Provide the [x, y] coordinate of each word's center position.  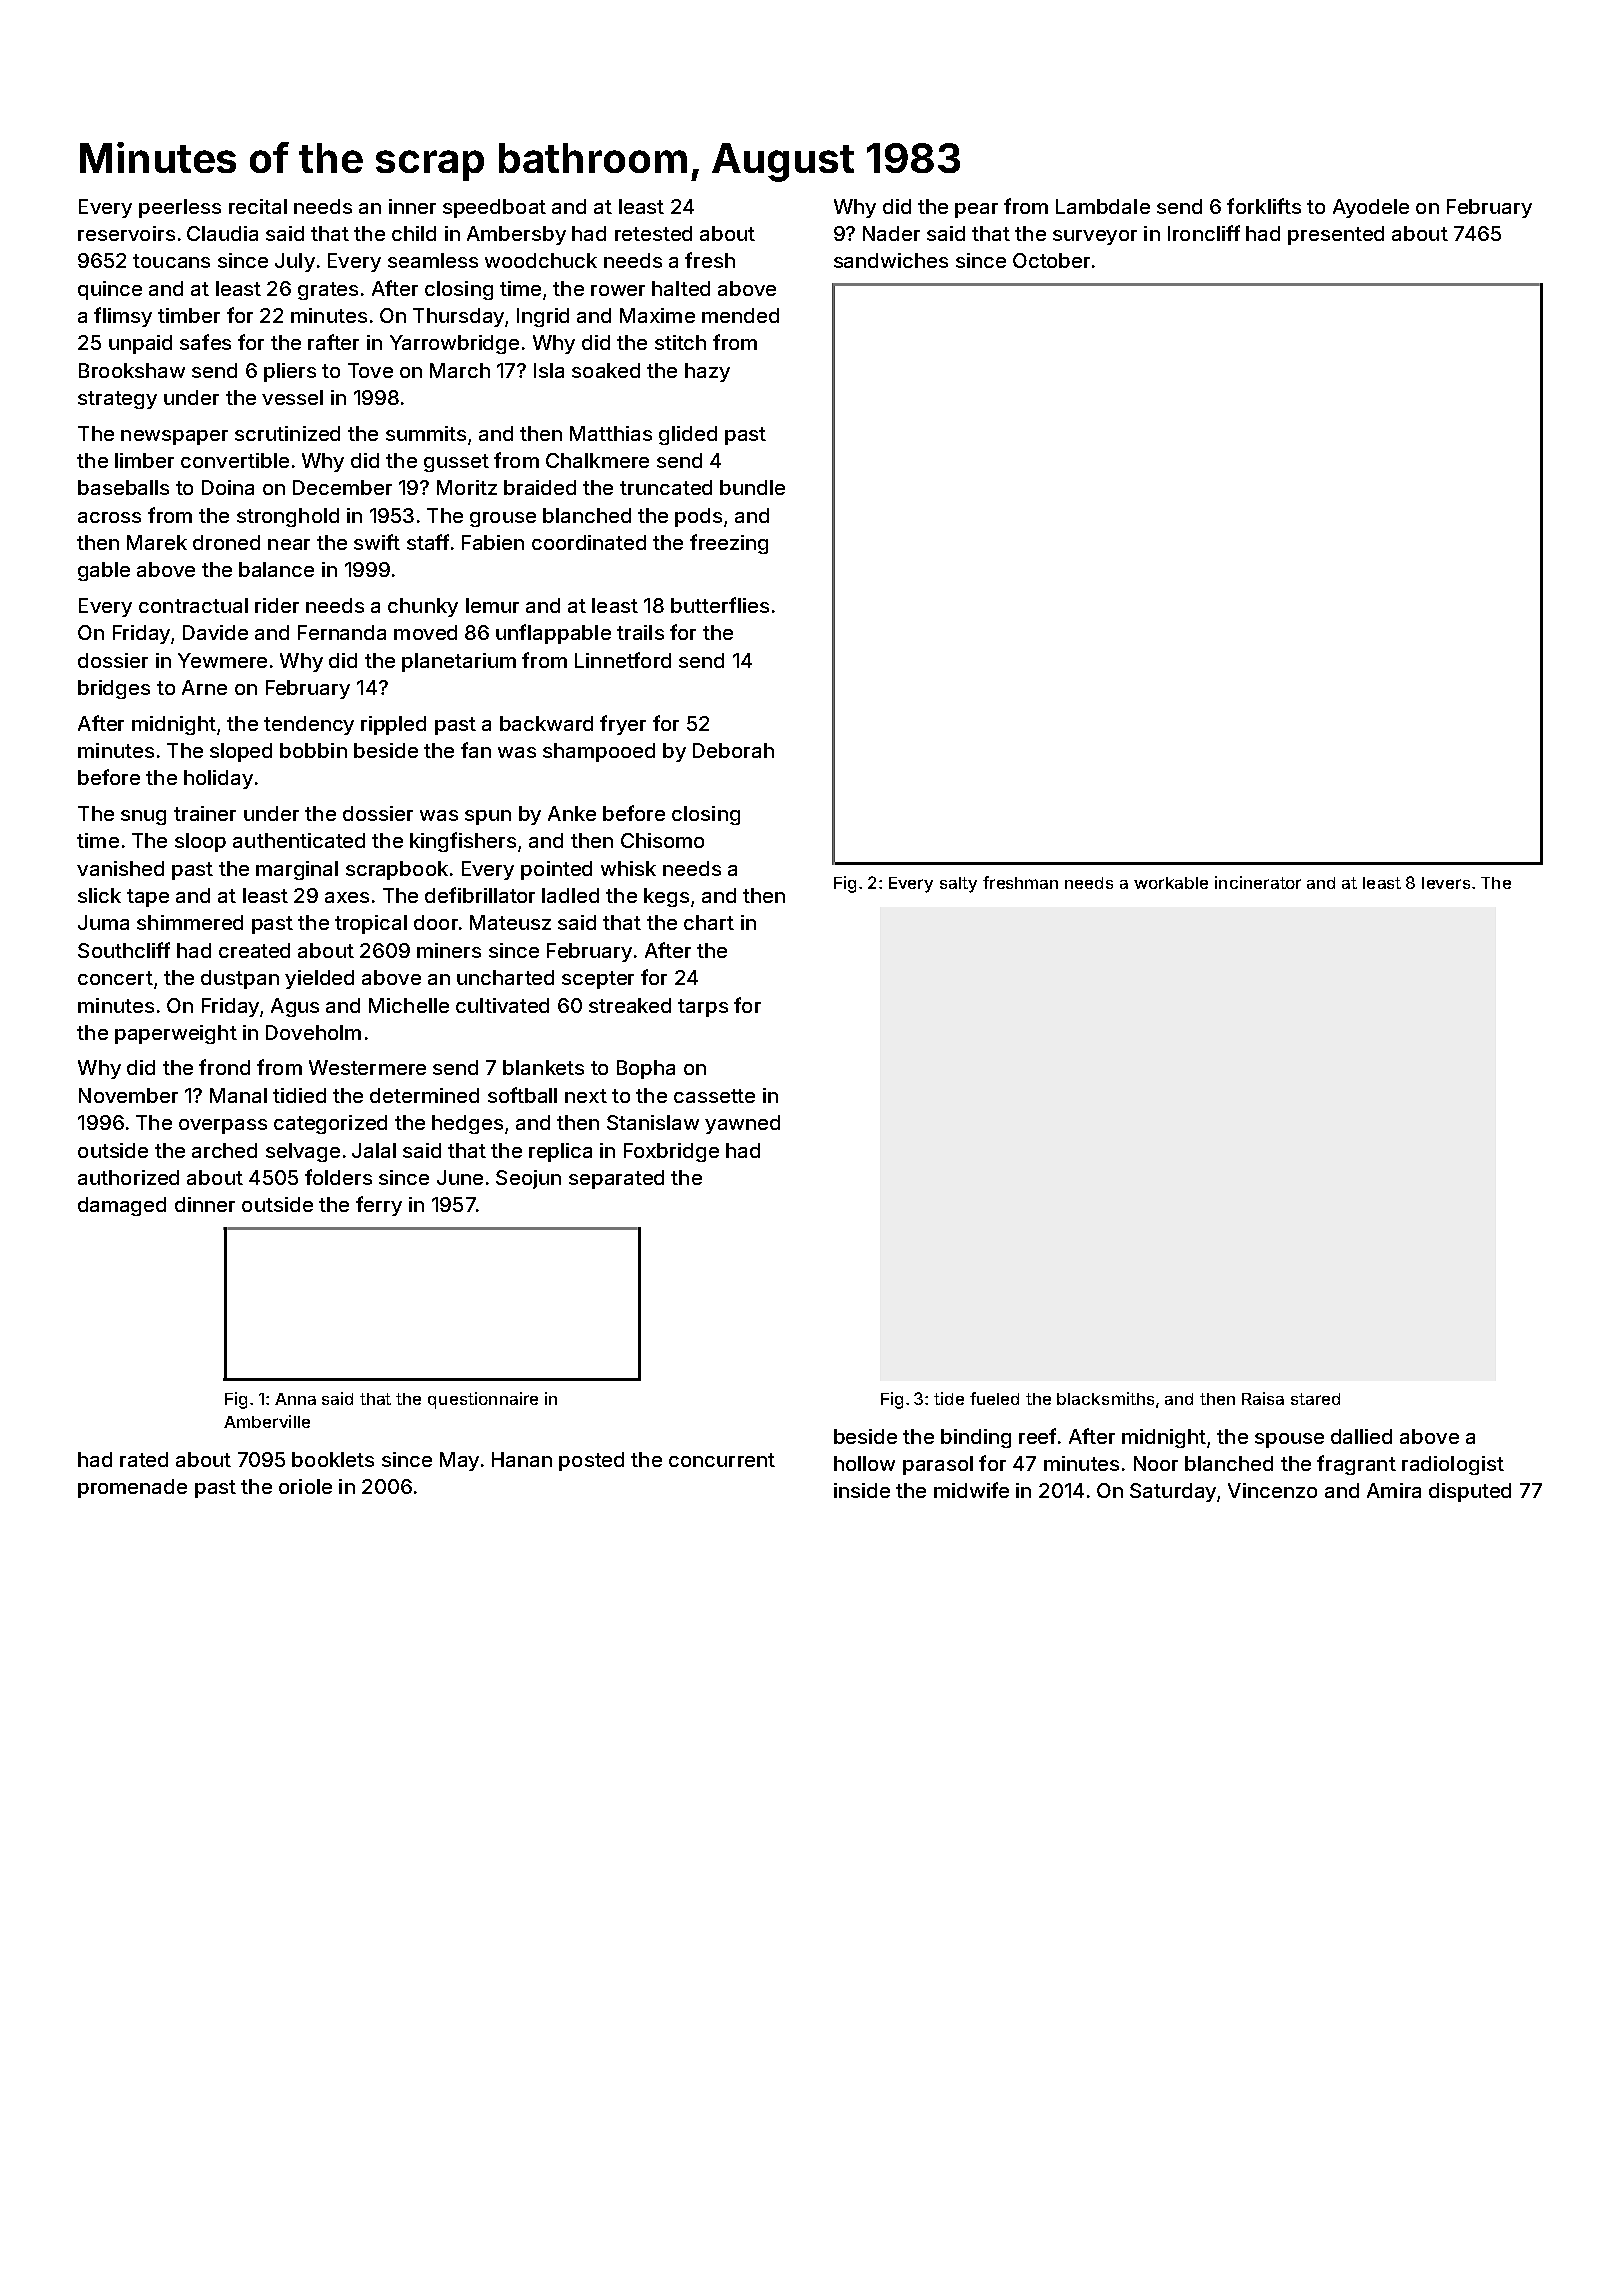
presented [1336, 235]
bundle [752, 487]
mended [740, 315]
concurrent [722, 1460]
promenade [132, 1488]
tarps [703, 1008]
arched [224, 1150]
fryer [623, 725]
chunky [423, 607]
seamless [433, 260]
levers [1446, 883]
